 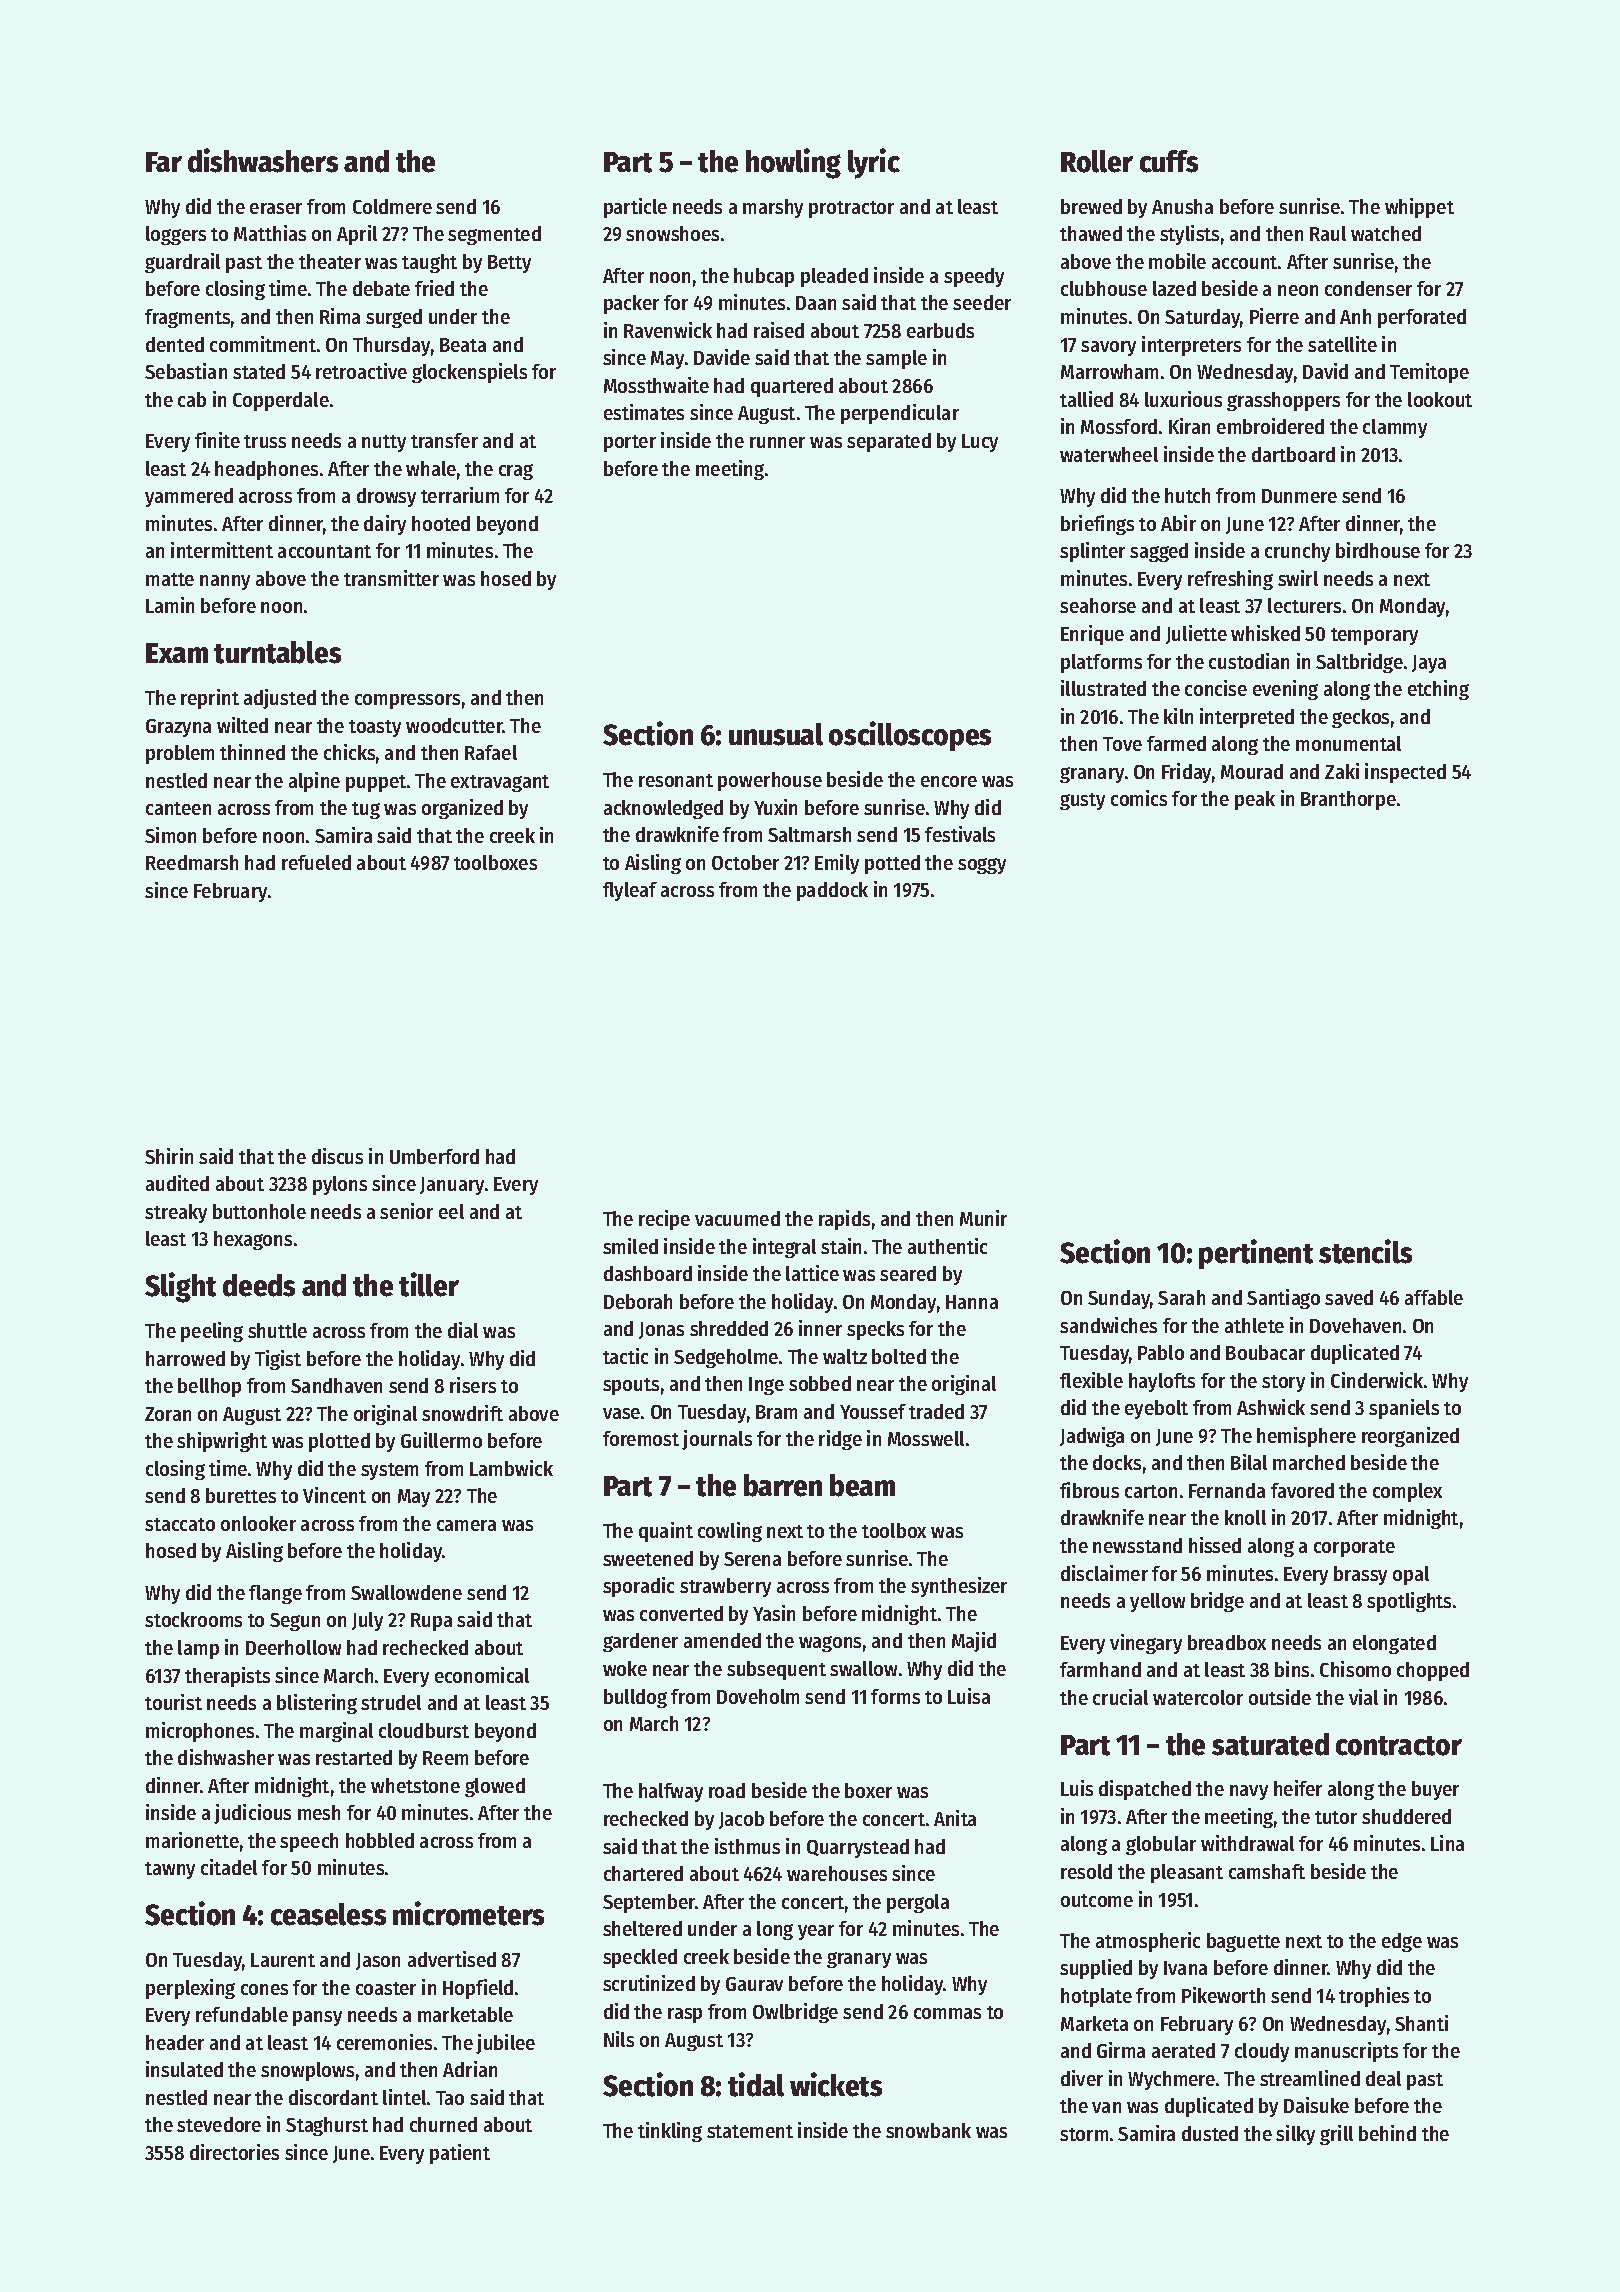 What do you see at coordinates (189, 497) in the screenshot?
I see `yammered` at bounding box center [189, 497].
